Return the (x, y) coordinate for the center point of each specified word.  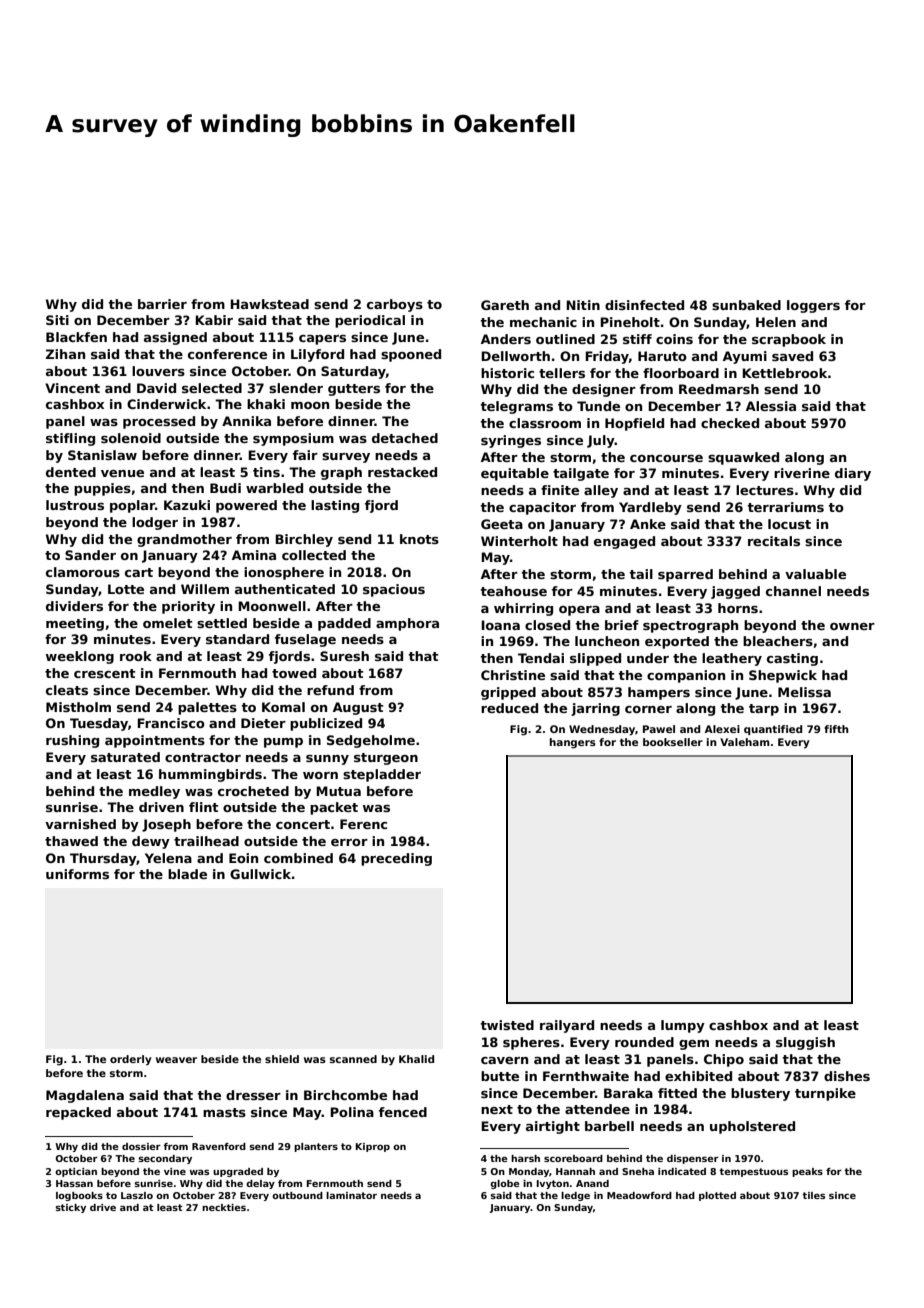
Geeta (502, 524)
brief (622, 625)
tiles (813, 1195)
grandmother (184, 540)
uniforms (77, 874)
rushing (72, 741)
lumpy (683, 1026)
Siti (57, 320)
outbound (297, 1195)
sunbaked (746, 305)
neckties (224, 1207)
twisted (507, 1025)
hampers (659, 693)
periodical (370, 321)
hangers (573, 743)
